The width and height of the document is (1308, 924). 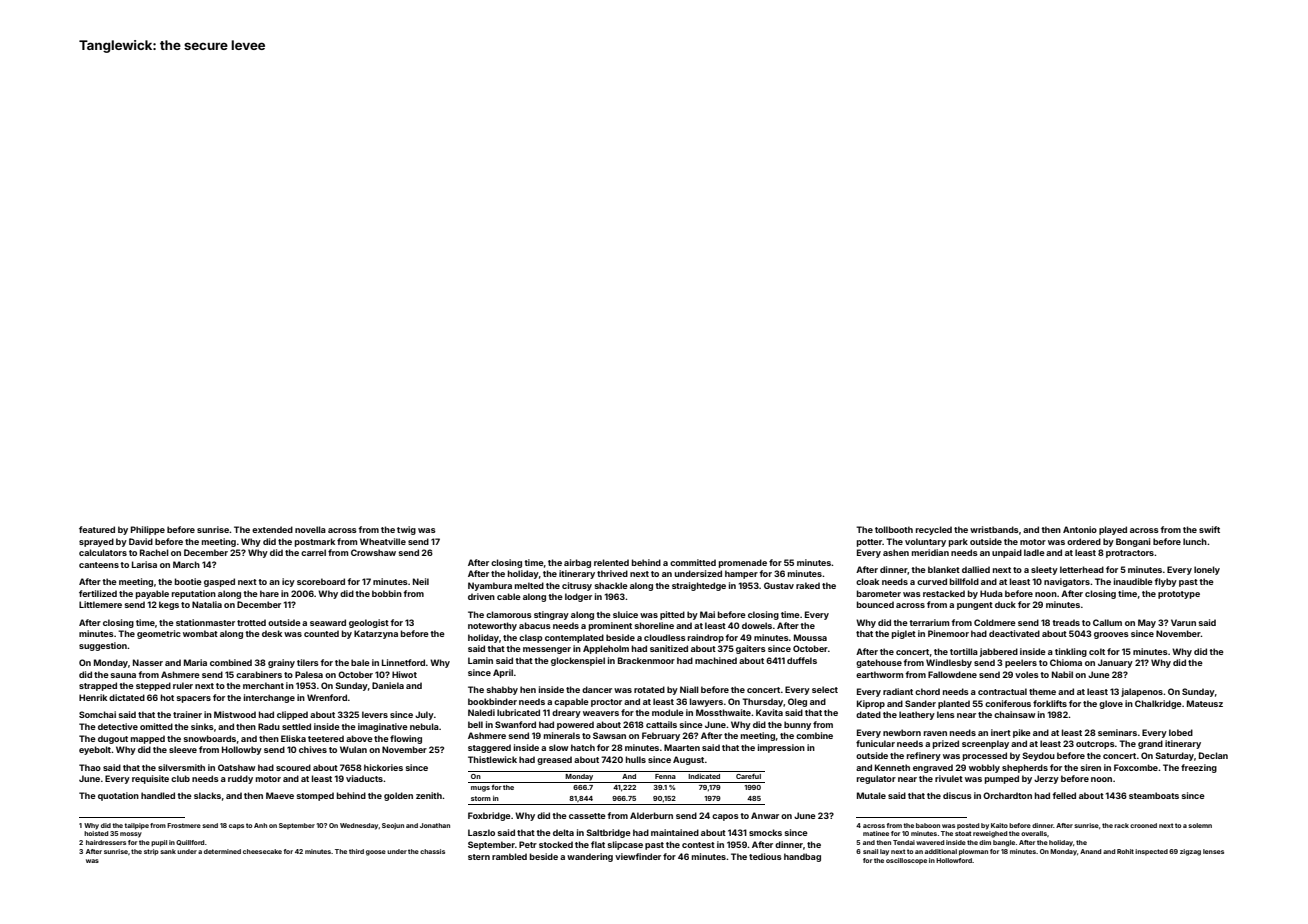 What do you see at coordinates (765, 856) in the document?
I see `tedious` at bounding box center [765, 856].
